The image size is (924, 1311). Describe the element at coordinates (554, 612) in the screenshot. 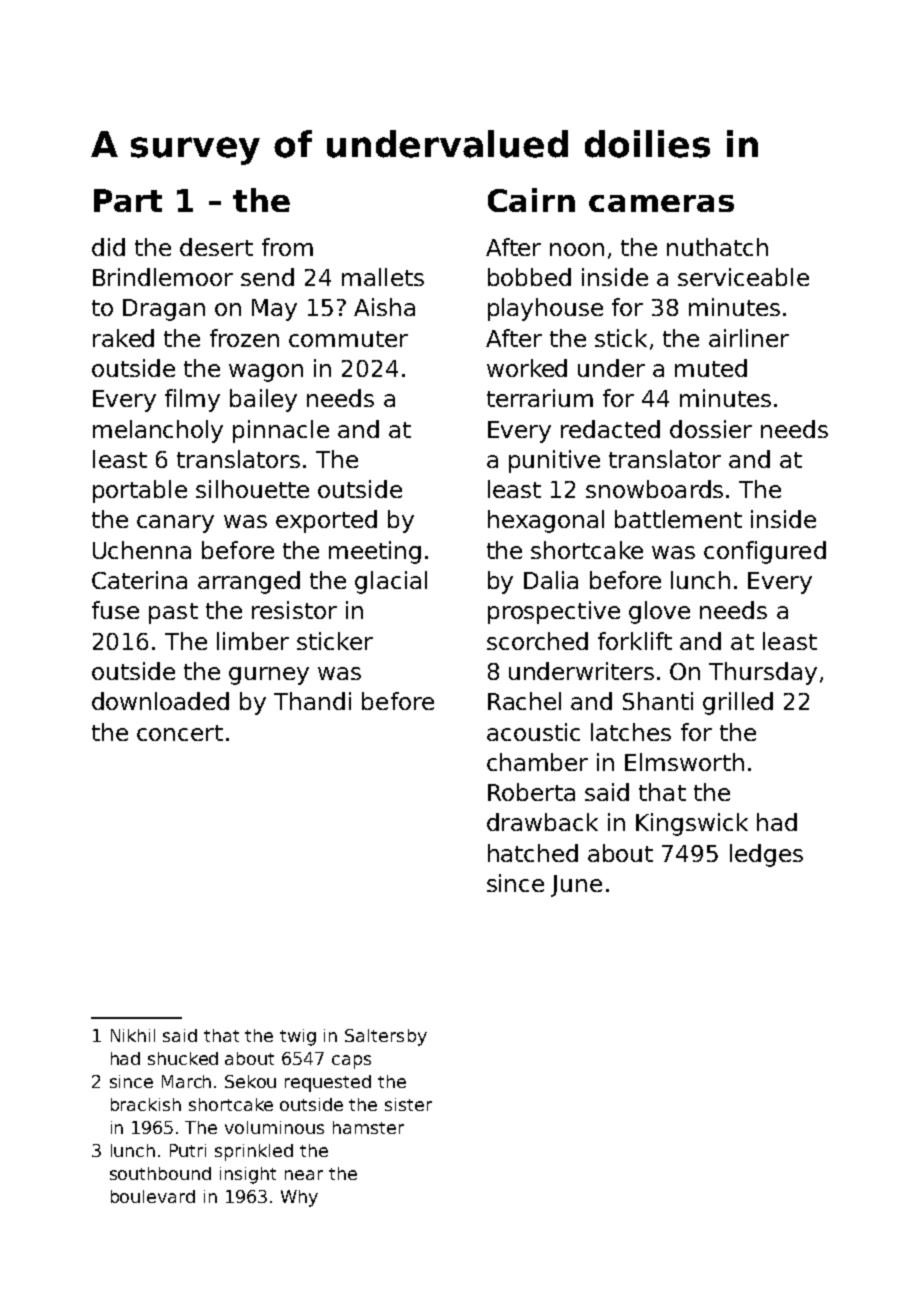

I see `prospective` at that location.
